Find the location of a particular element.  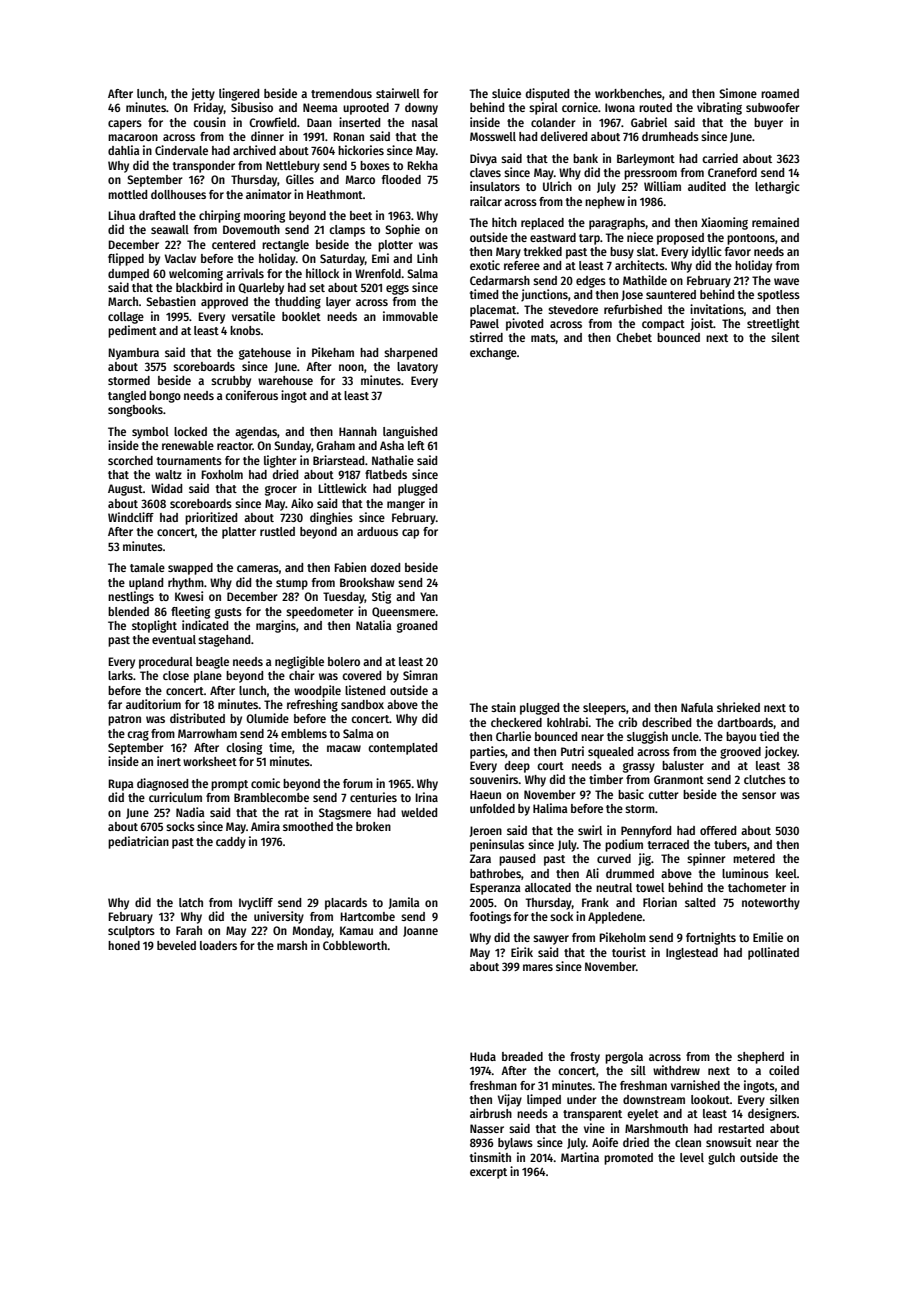

Joanne is located at coordinates (420, 931).
